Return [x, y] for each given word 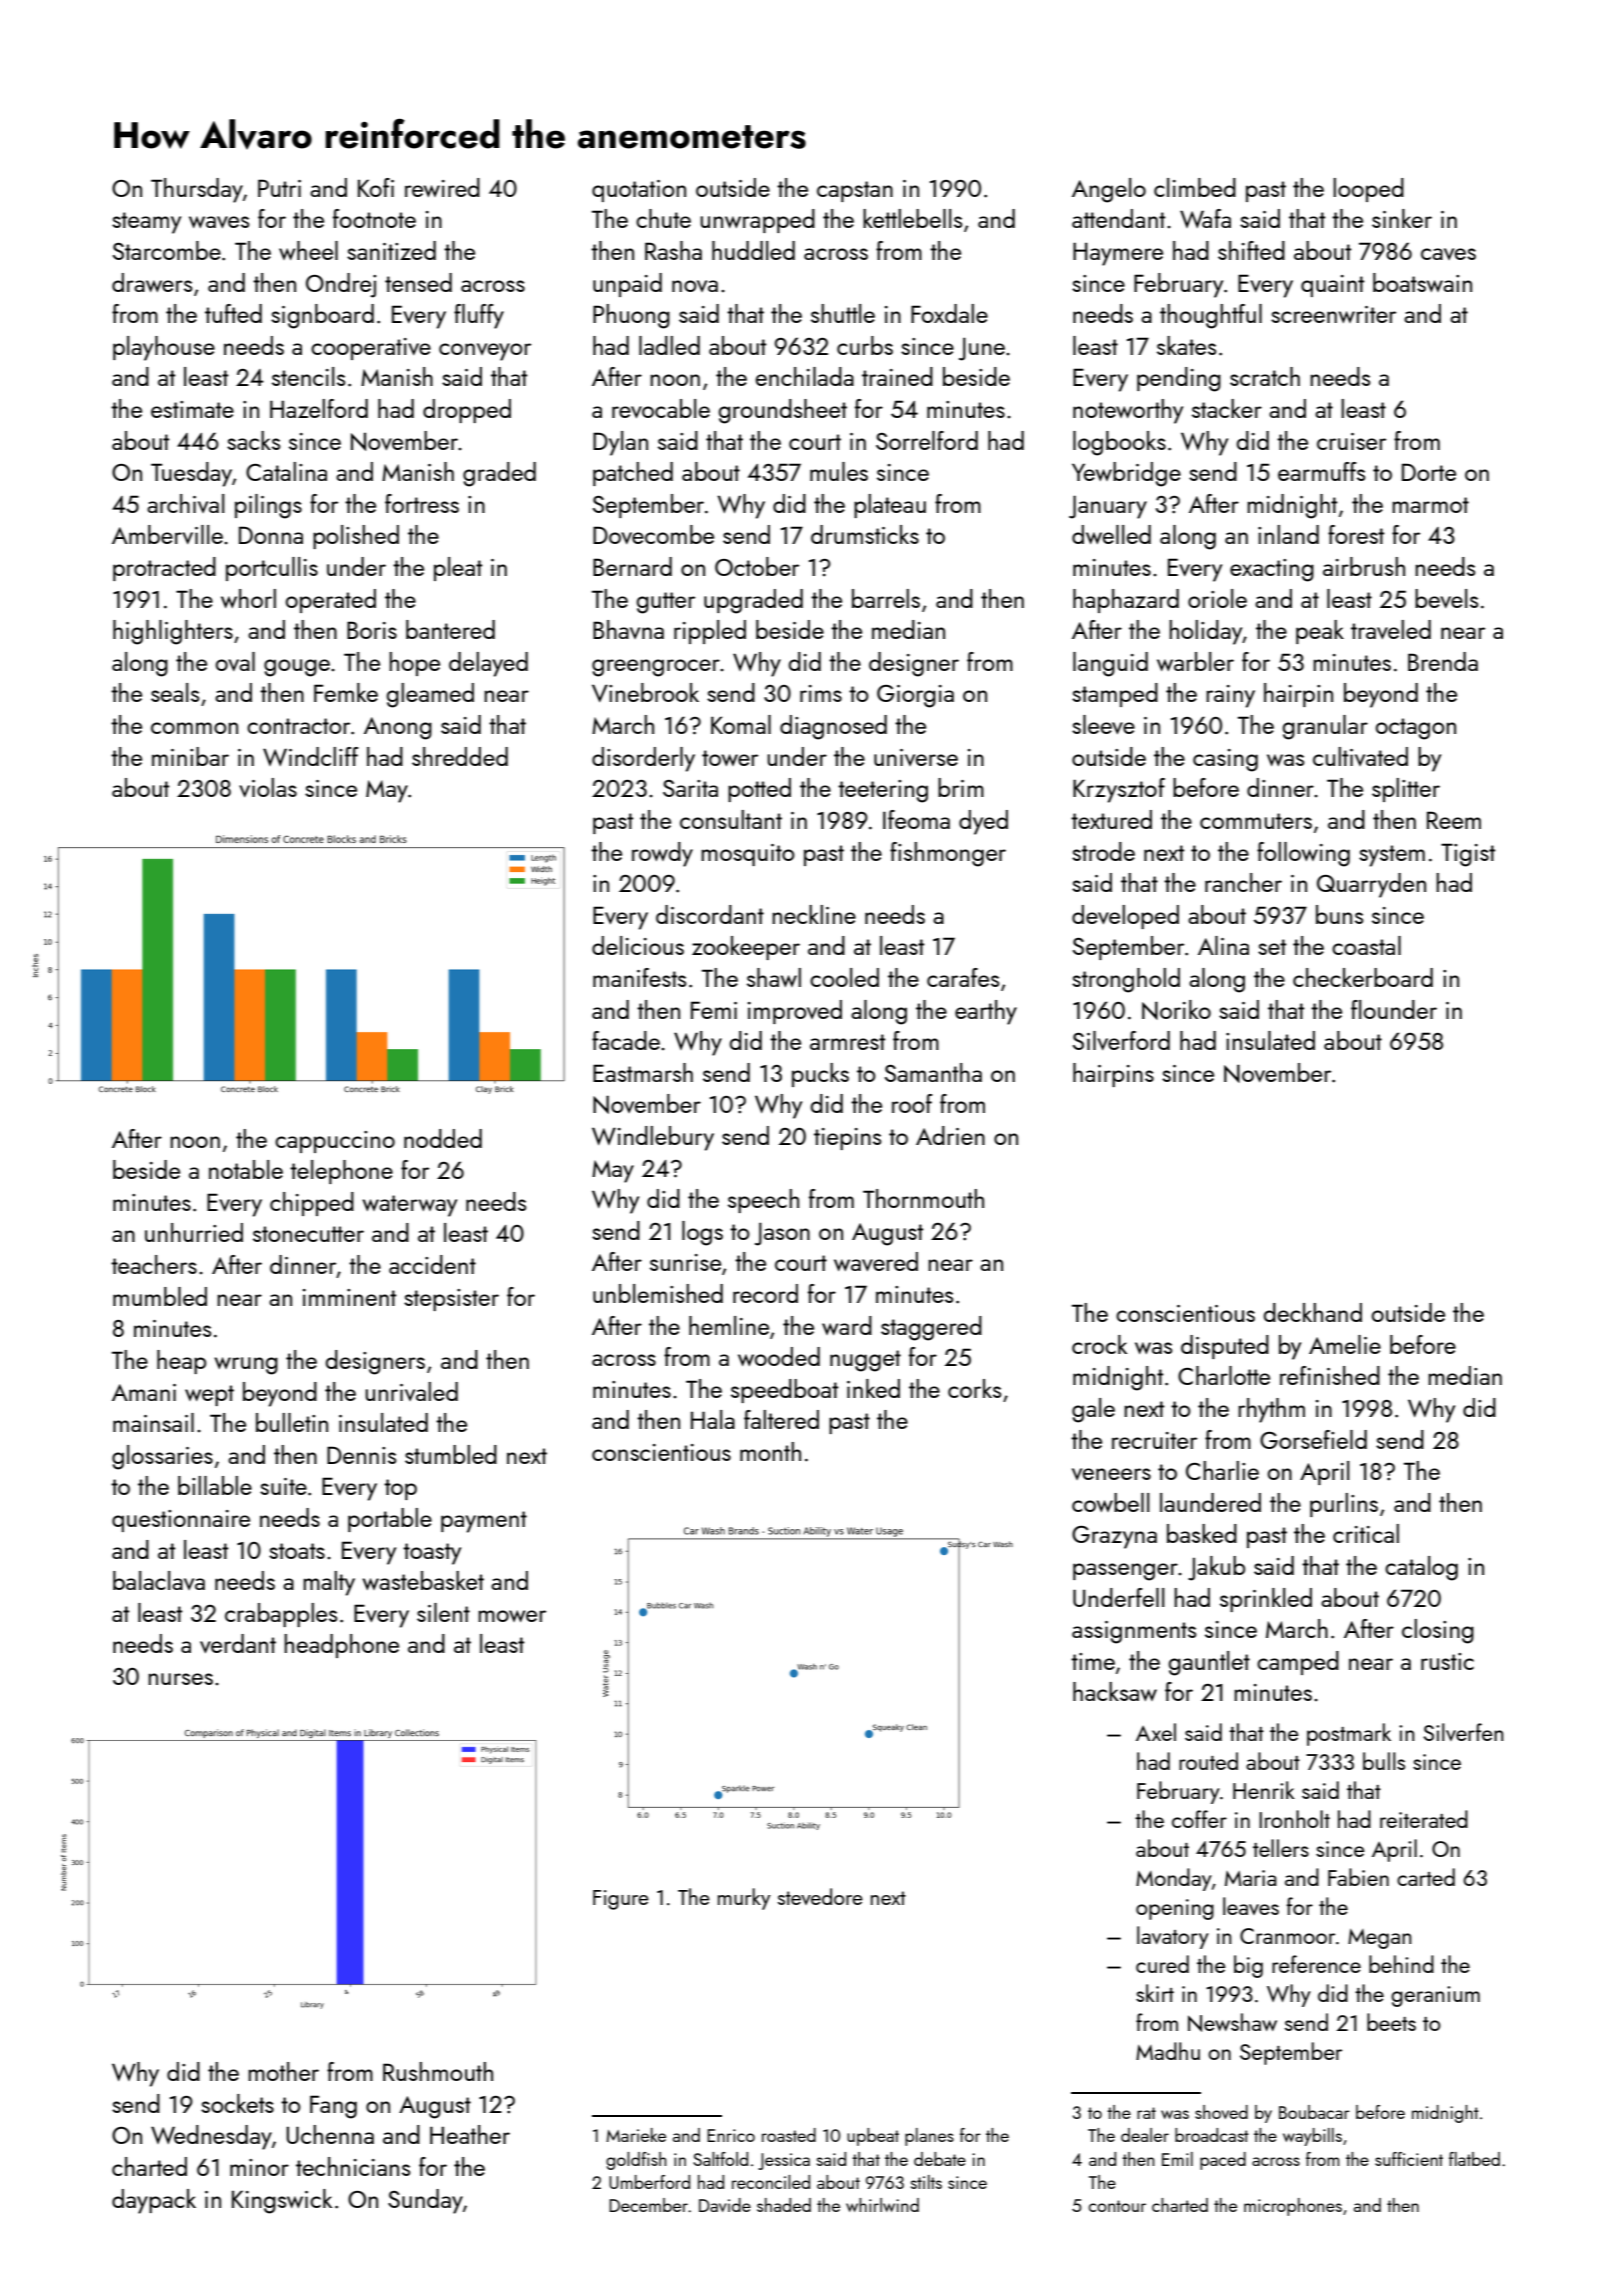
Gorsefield [1313, 1439]
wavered [876, 1261]
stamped [1115, 695]
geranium [1435, 1996]
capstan [855, 191]
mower [512, 1616]
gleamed [430, 695]
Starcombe [167, 250]
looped [1368, 190]
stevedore [820, 1896]
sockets [237, 2103]
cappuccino [335, 1142]
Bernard [632, 566]
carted [1426, 1877]
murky [744, 1899]
